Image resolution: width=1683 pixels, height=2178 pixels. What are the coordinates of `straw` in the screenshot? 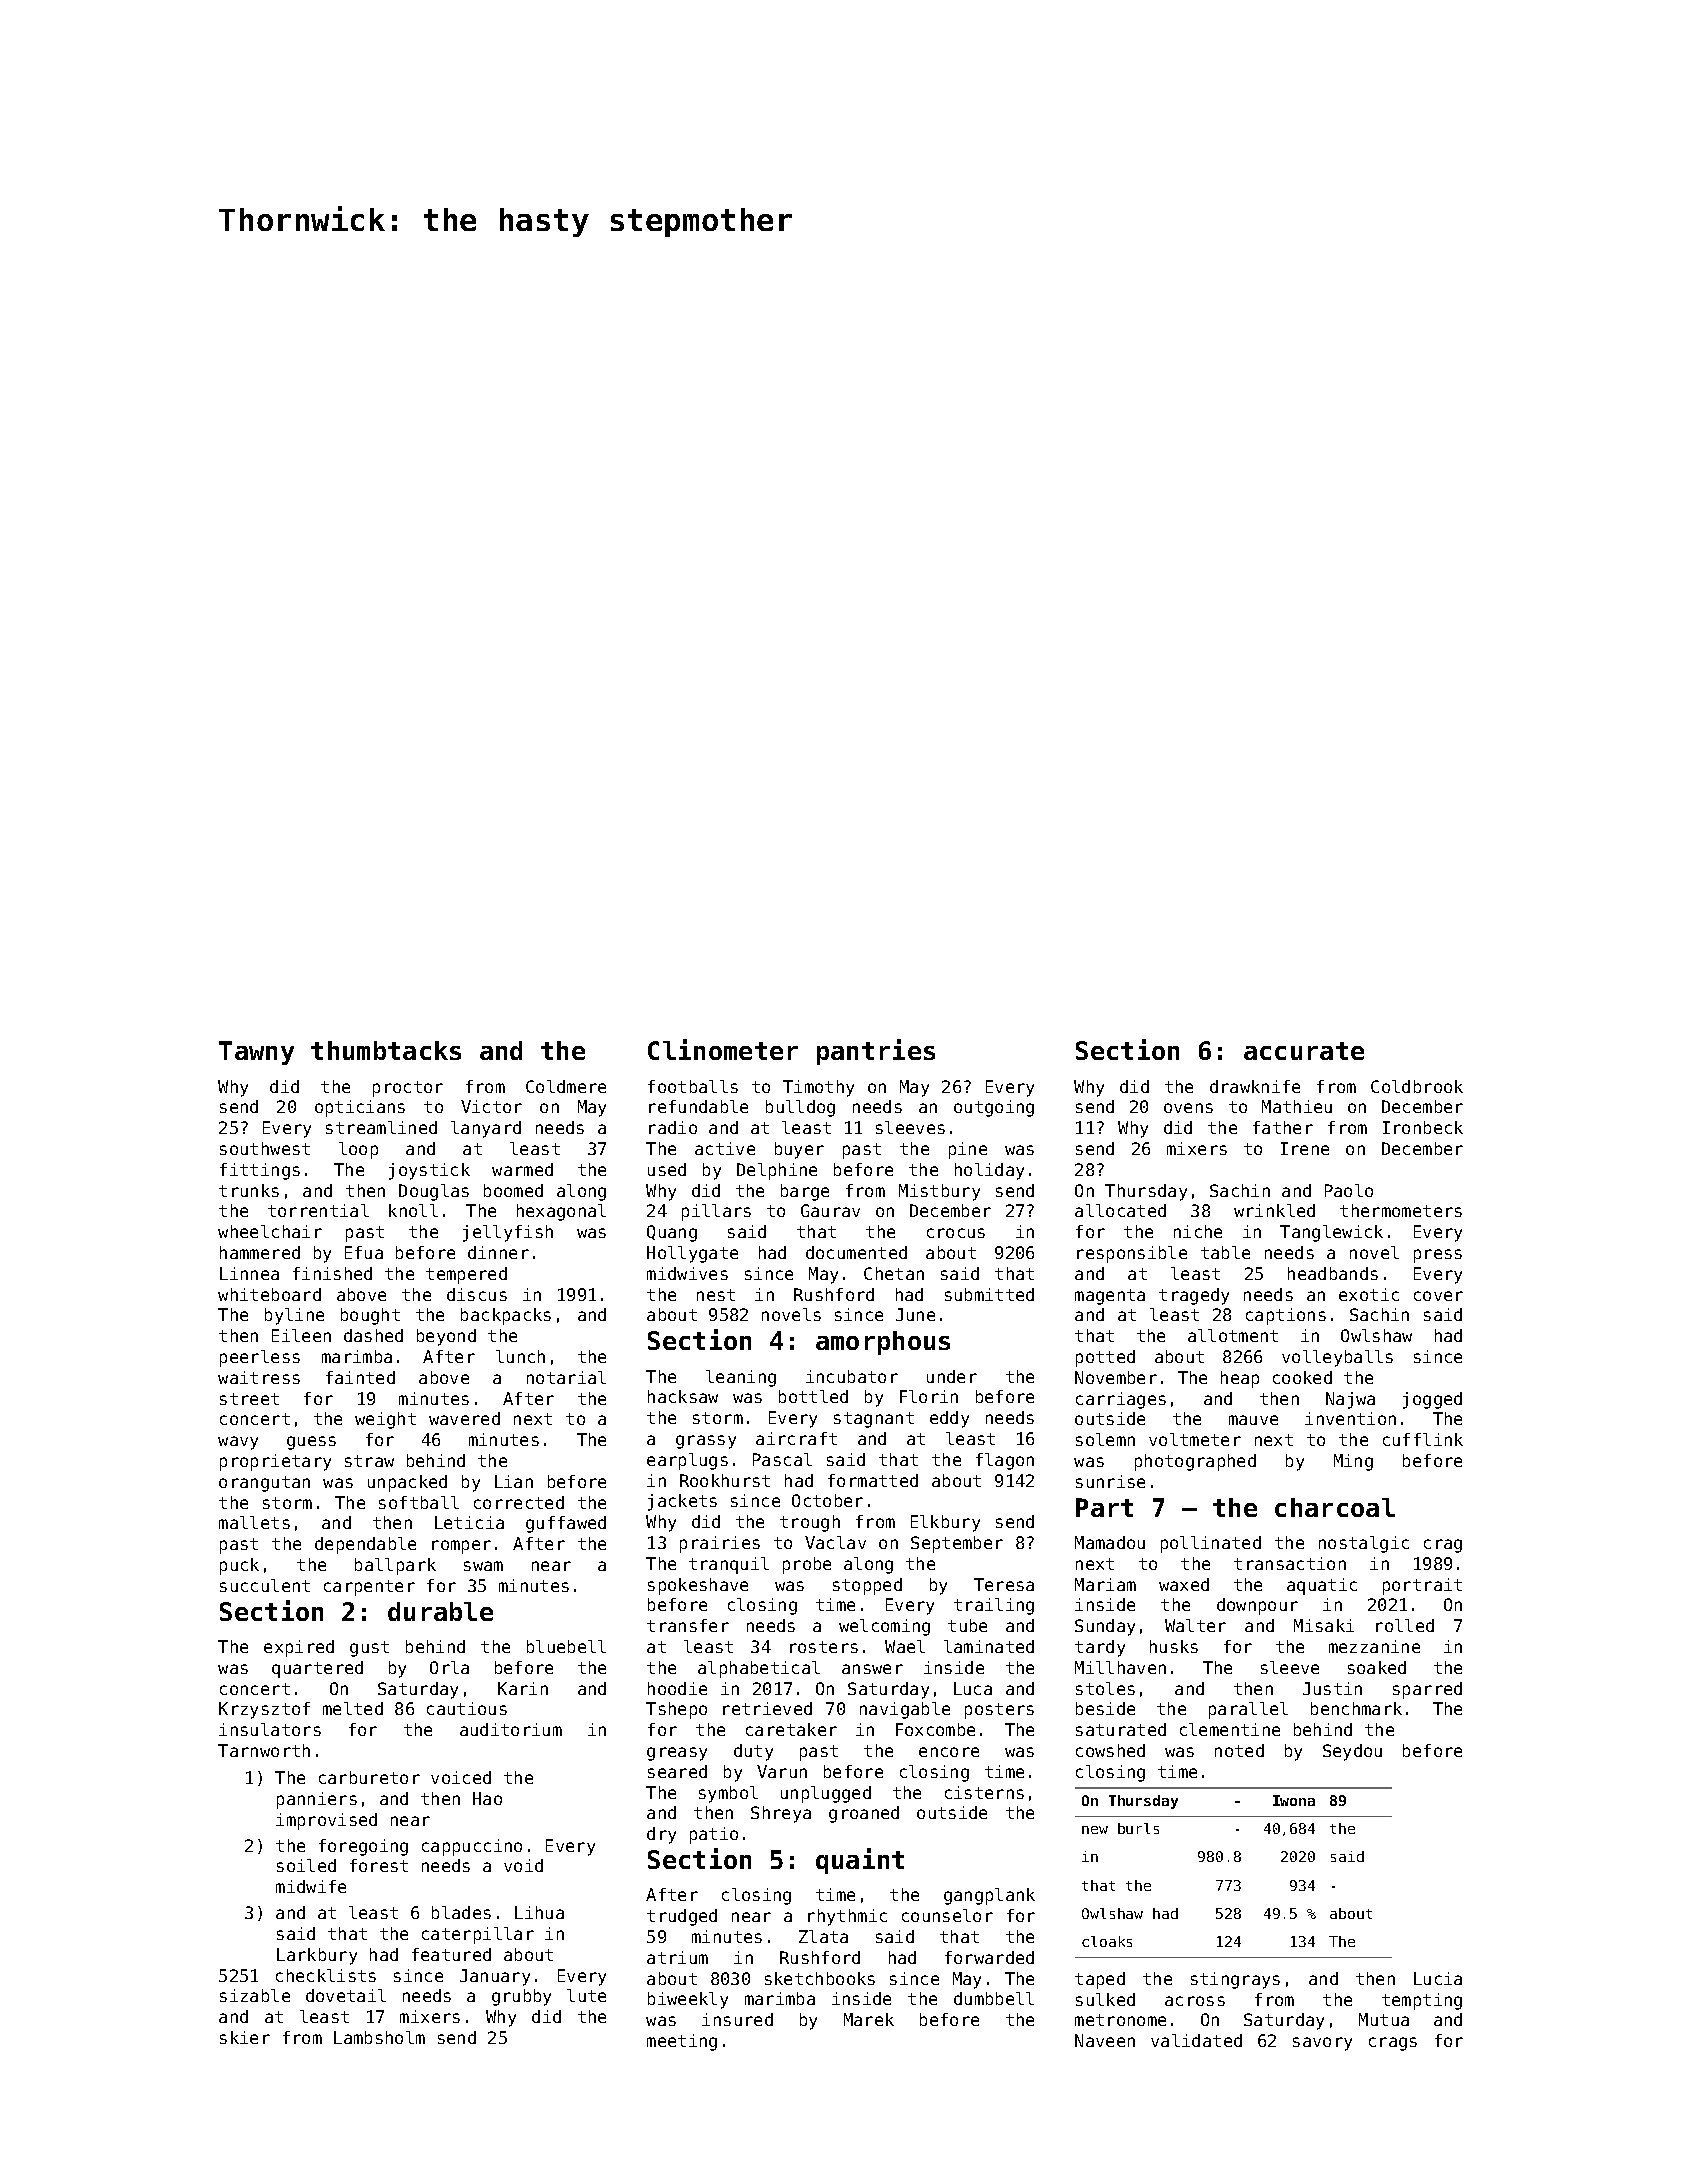 It's located at (369, 1461).
